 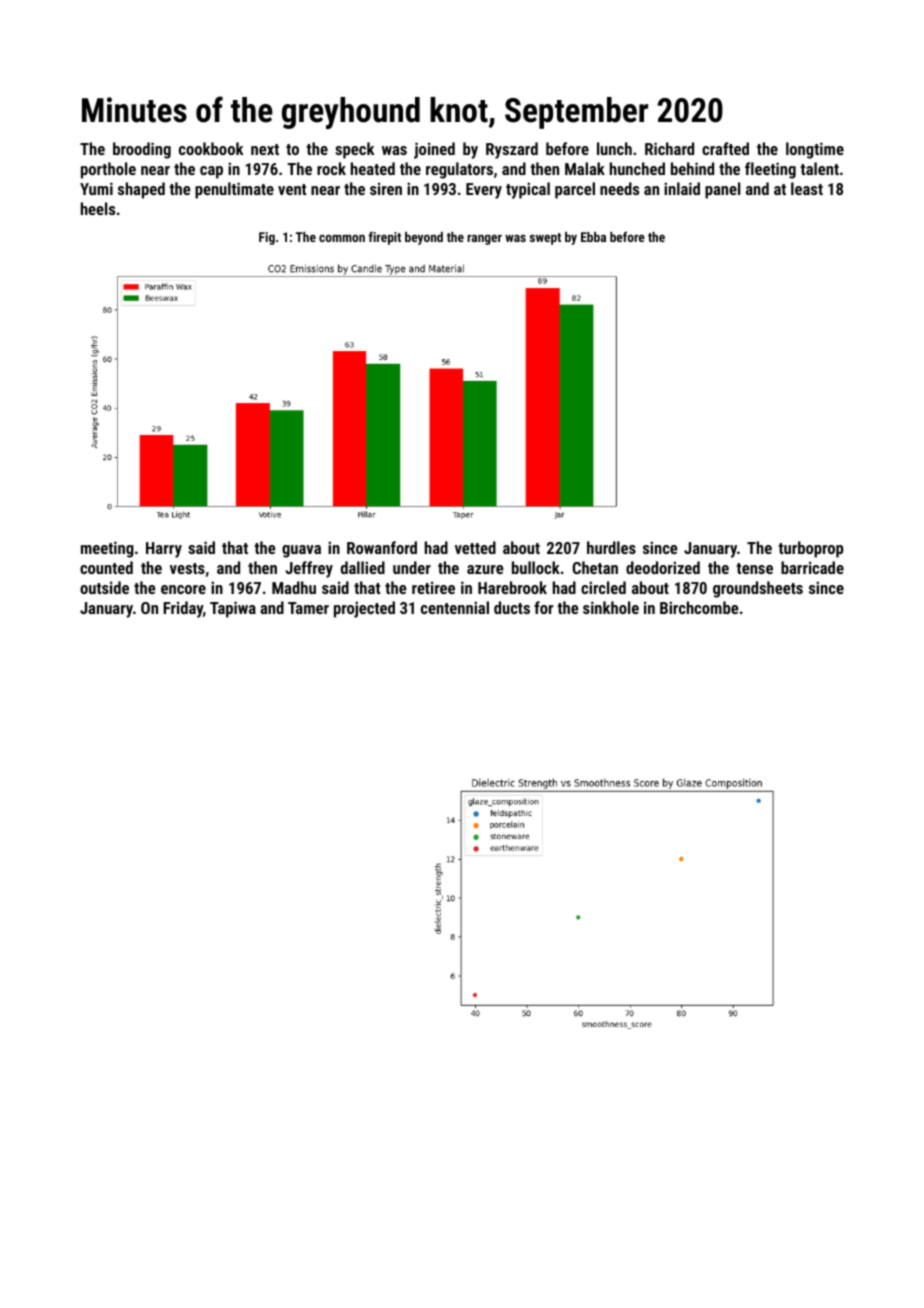 What do you see at coordinates (187, 568) in the screenshot?
I see `vests` at bounding box center [187, 568].
